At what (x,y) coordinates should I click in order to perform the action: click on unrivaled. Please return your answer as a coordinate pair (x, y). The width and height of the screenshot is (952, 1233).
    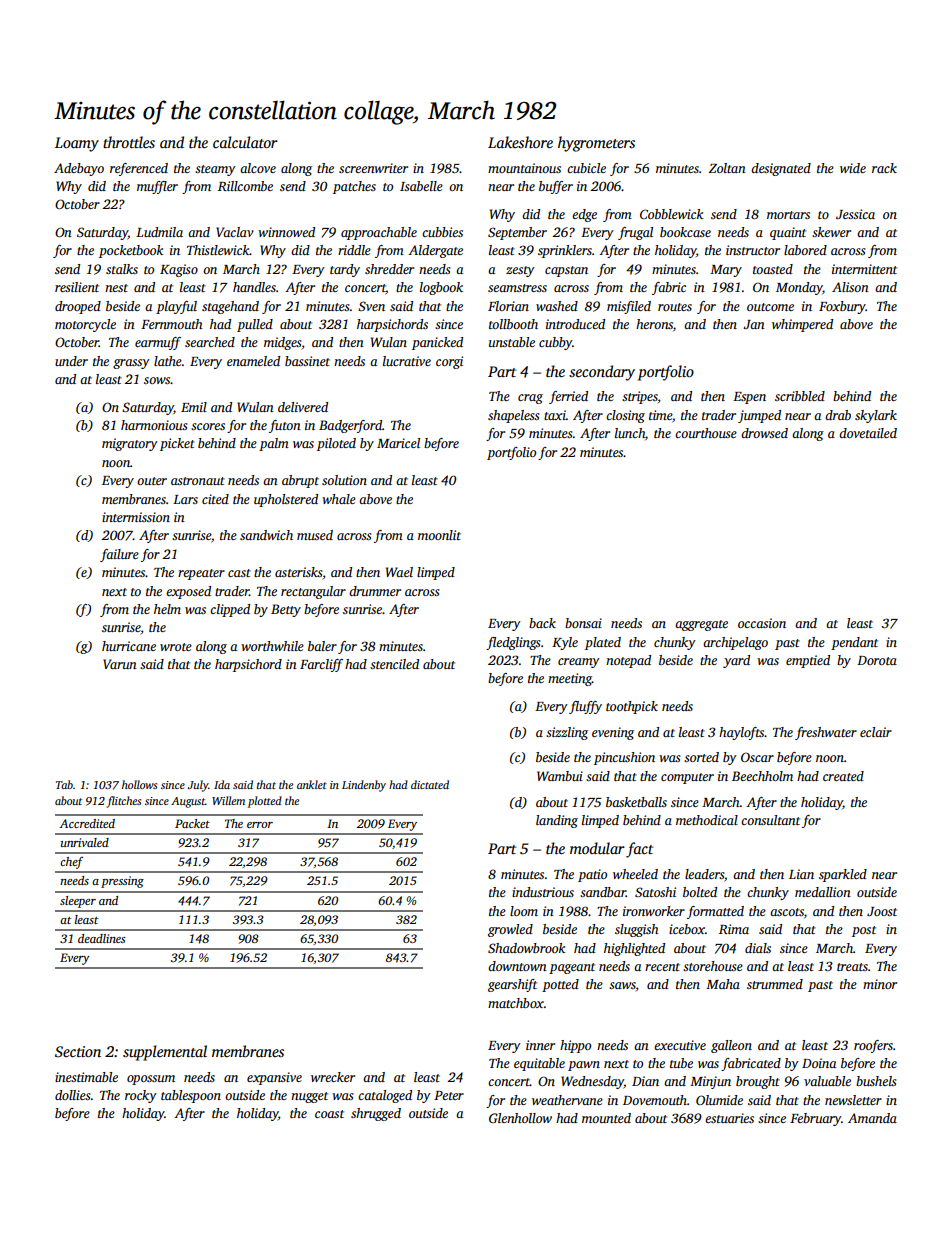
    Looking at the image, I should click on (85, 842).
